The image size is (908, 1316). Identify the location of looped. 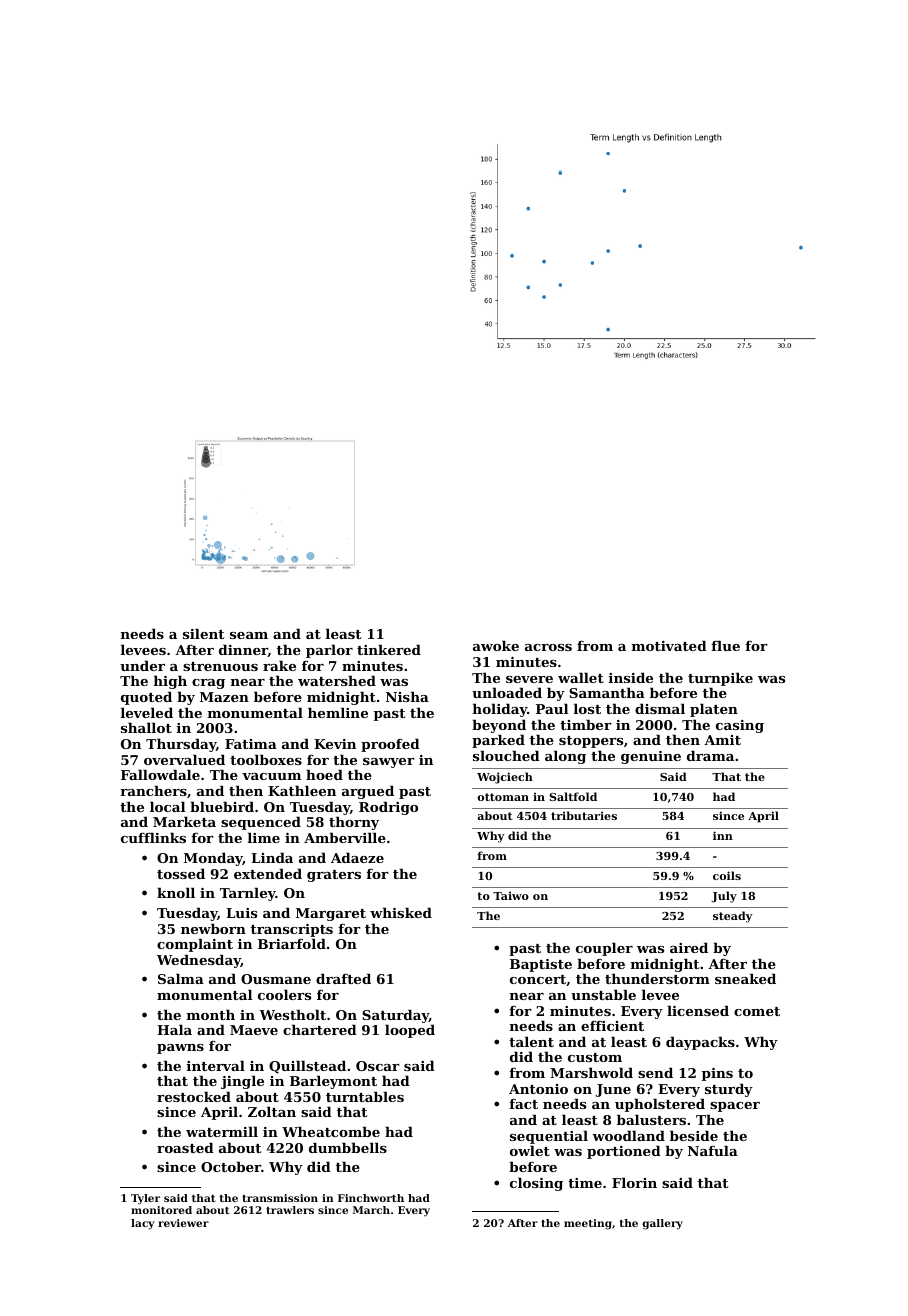
(410, 1031).
